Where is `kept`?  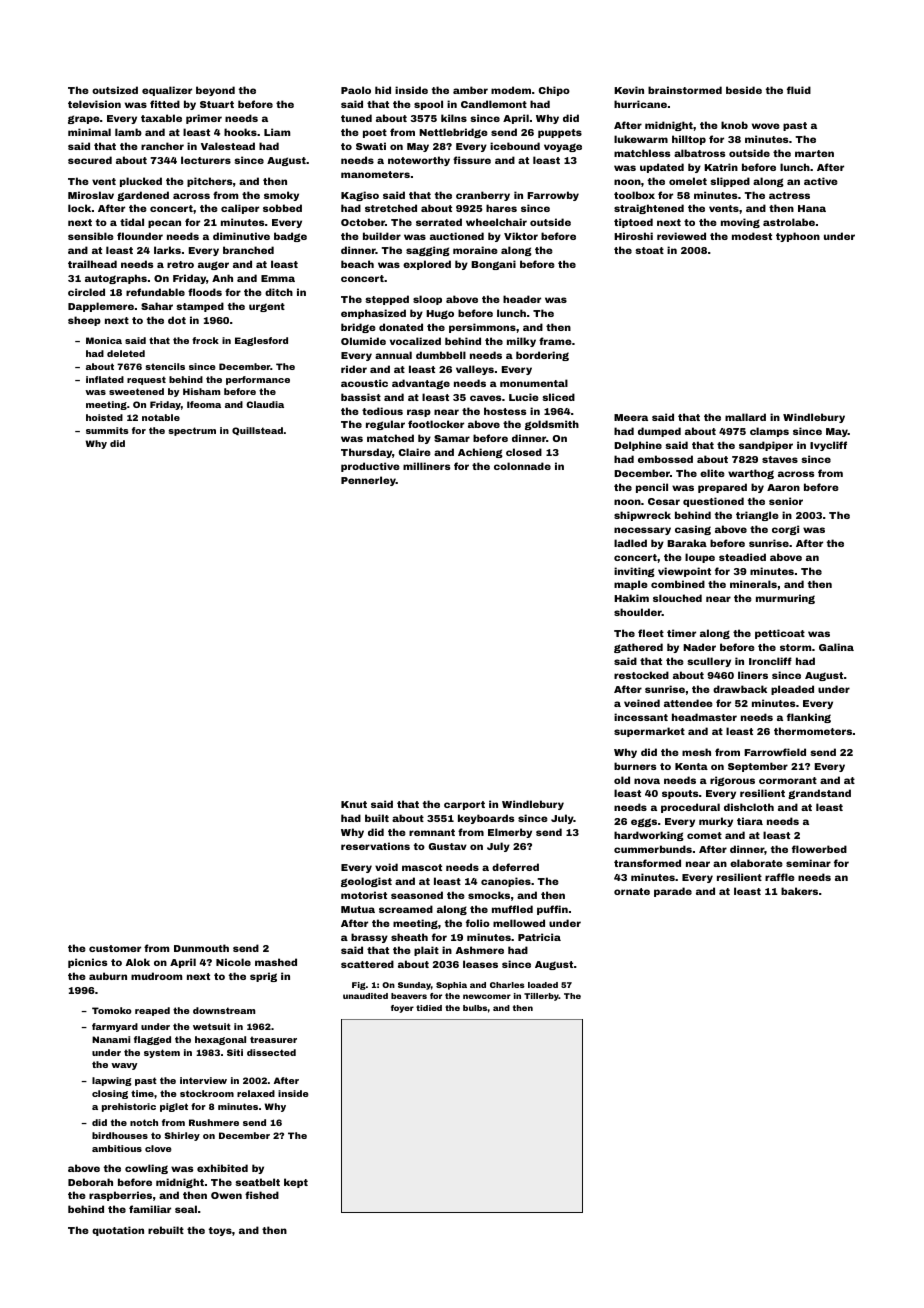 kept is located at coordinates (296, 1183).
